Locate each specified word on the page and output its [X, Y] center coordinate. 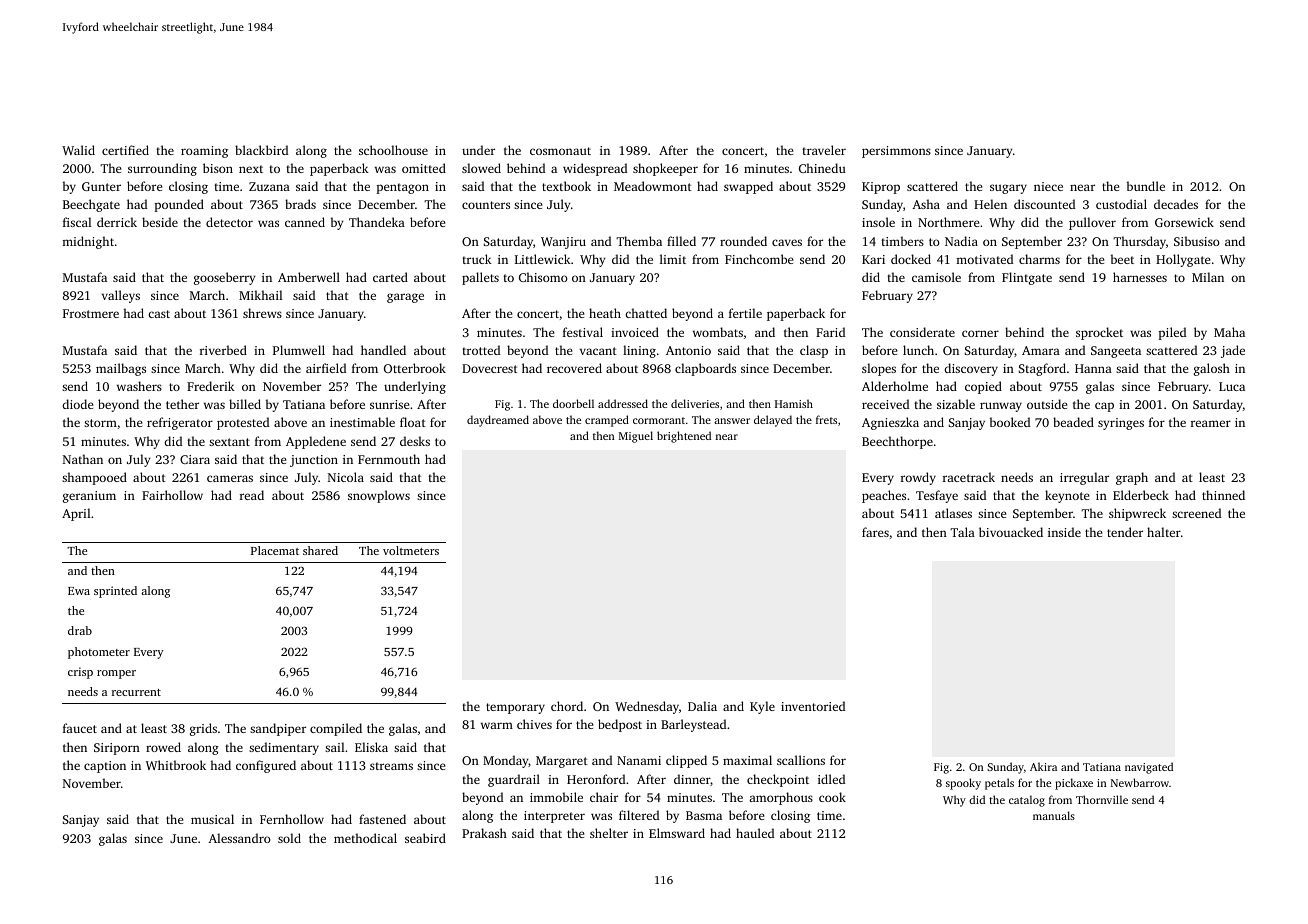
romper [116, 674]
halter [1164, 532]
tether [182, 404]
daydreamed [498, 421]
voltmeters [411, 550]
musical [212, 819]
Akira [1043, 766]
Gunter [101, 186]
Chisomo [543, 277]
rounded [743, 241]
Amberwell [309, 277]
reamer [1211, 423]
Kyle [762, 707]
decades [1176, 204]
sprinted [115, 592]
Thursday [1139, 242]
